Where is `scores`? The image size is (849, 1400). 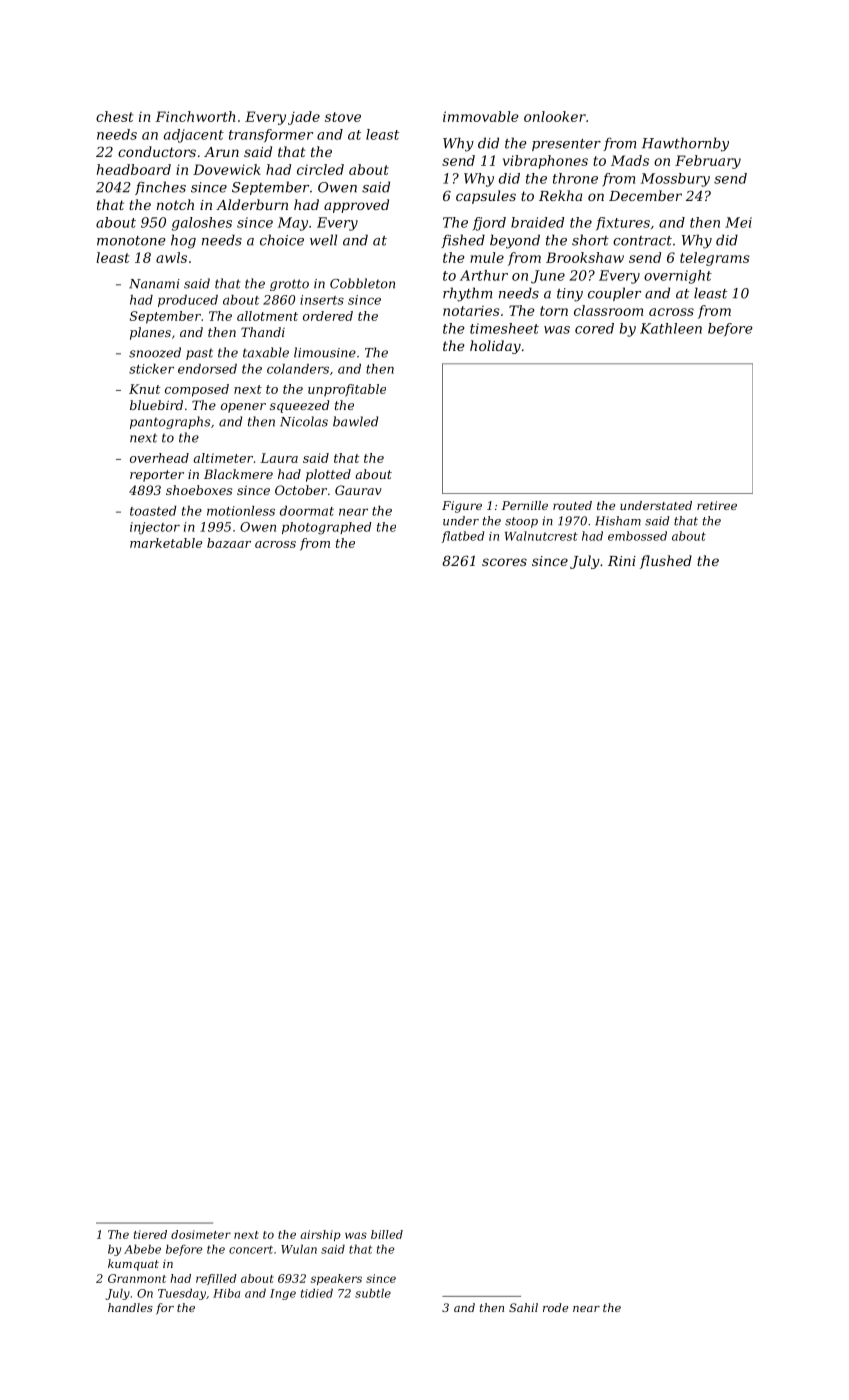
scores is located at coordinates (504, 562).
